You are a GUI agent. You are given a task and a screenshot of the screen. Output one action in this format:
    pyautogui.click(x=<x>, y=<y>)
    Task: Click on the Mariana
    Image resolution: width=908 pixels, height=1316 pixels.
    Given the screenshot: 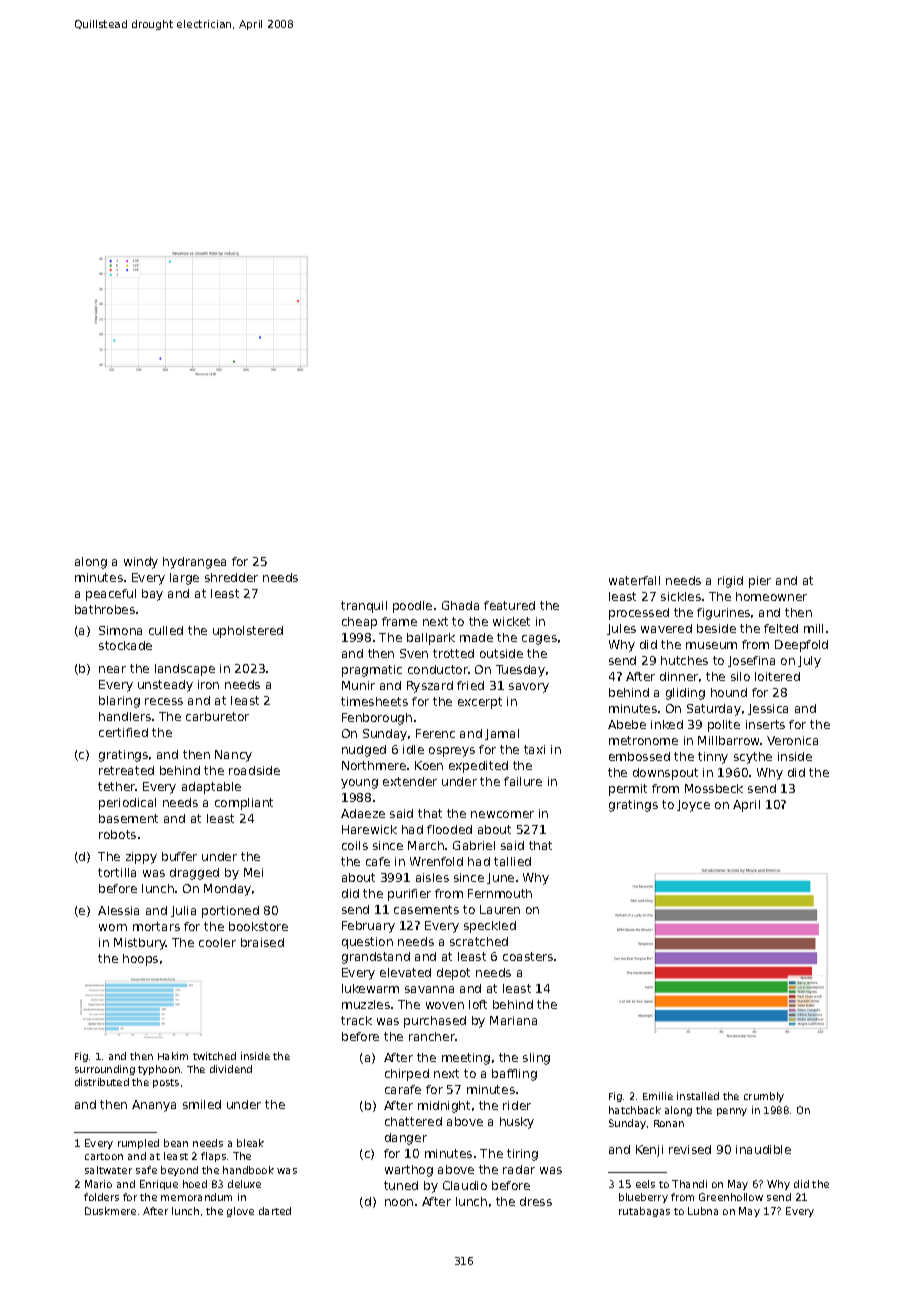 What is the action you would take?
    pyautogui.click(x=513, y=1020)
